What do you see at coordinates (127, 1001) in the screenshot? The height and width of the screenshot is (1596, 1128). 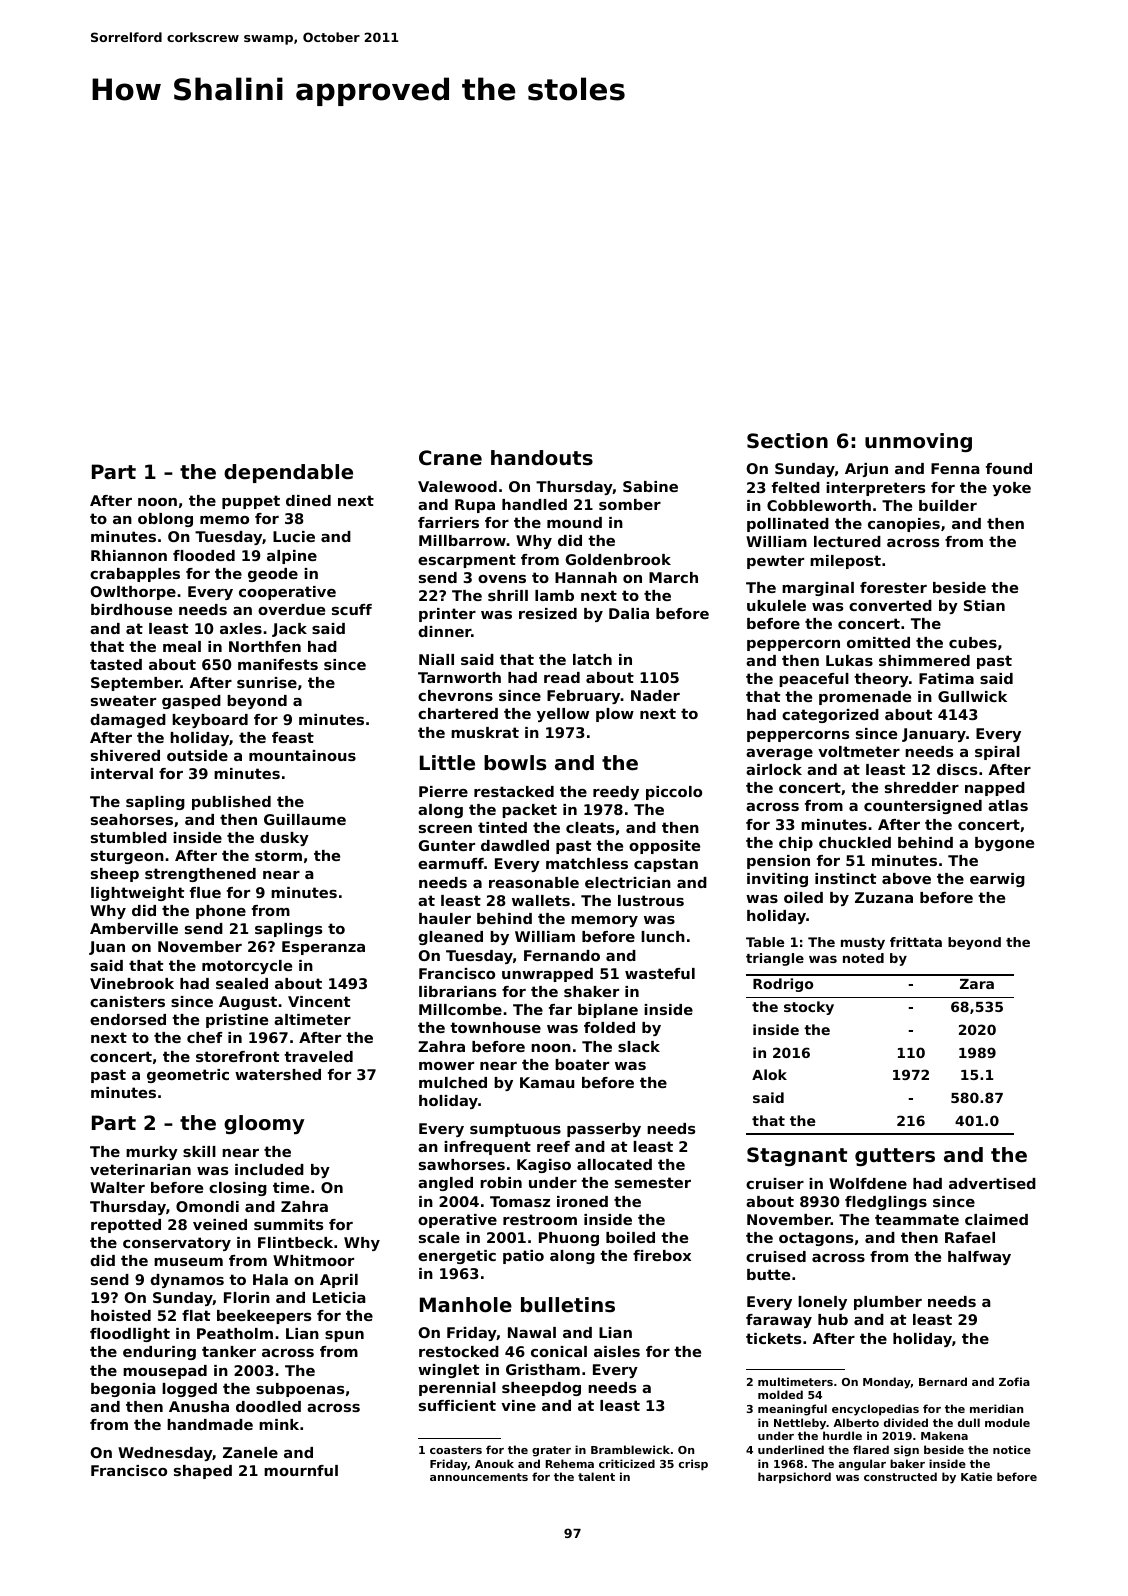 I see `canisters` at bounding box center [127, 1001].
